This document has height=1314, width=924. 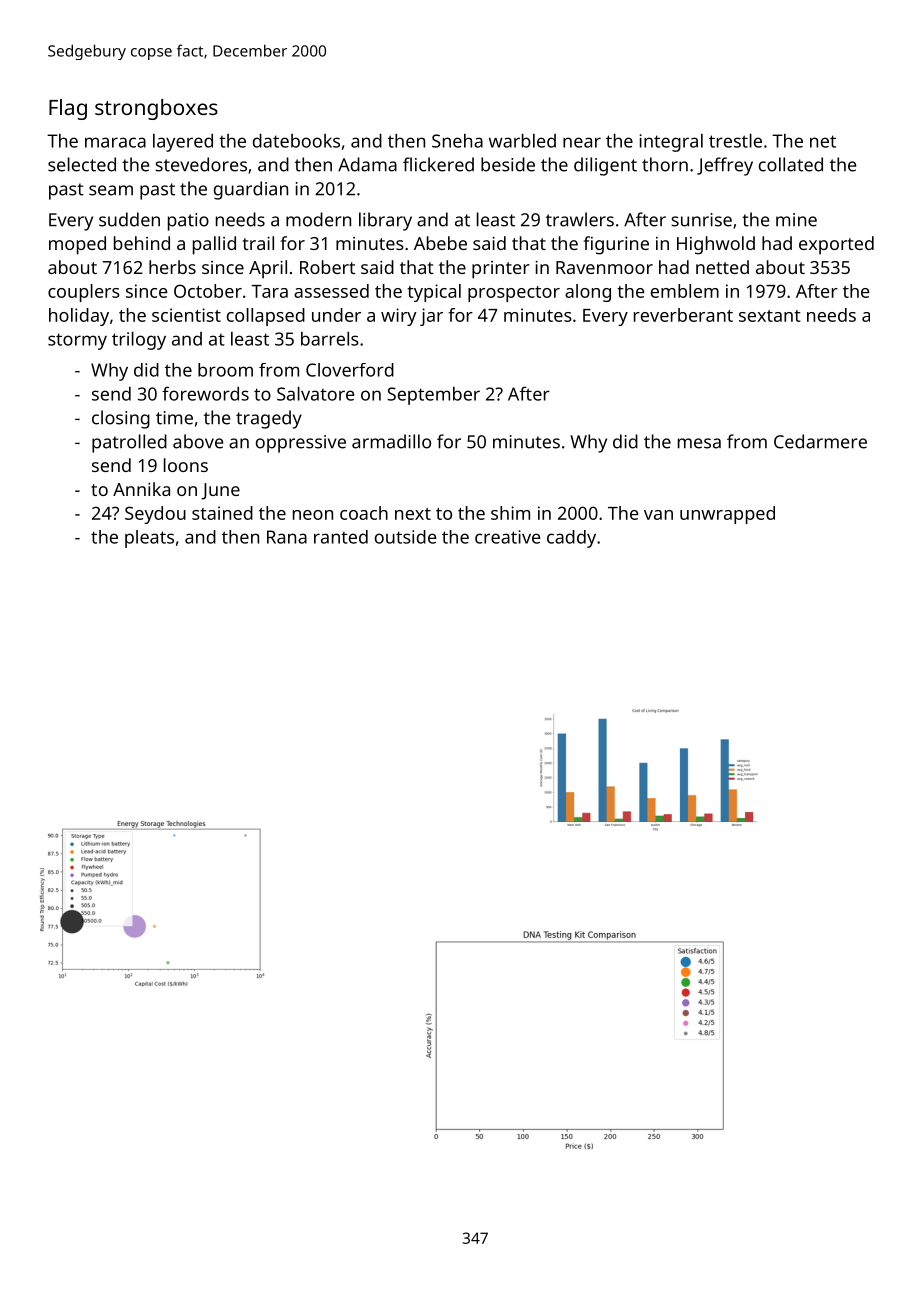 I want to click on van, so click(x=658, y=515).
